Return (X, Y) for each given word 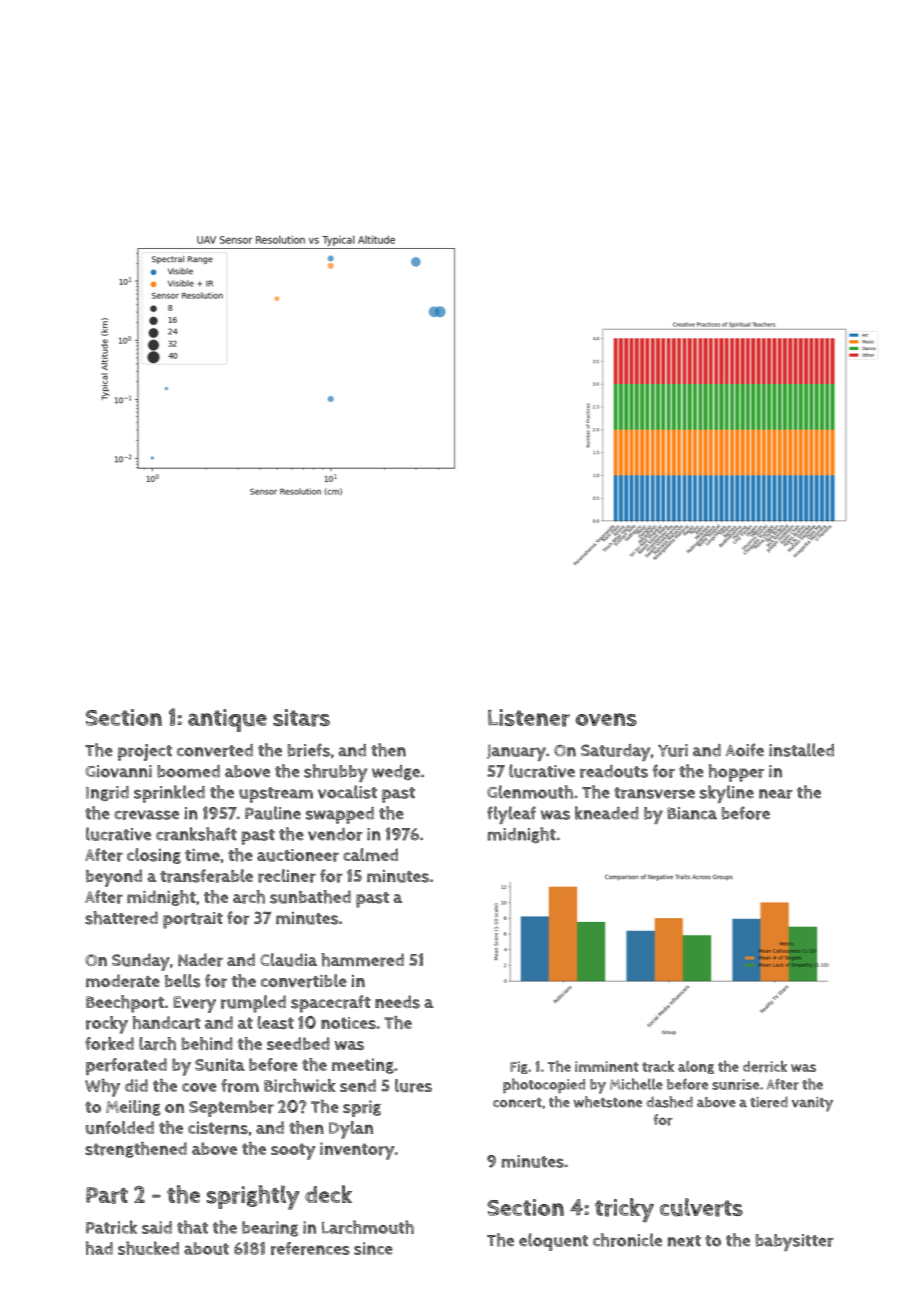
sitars (301, 718)
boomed (188, 771)
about (206, 1248)
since (373, 1248)
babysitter (794, 1242)
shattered (121, 918)
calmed (370, 854)
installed (801, 750)
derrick (765, 1066)
